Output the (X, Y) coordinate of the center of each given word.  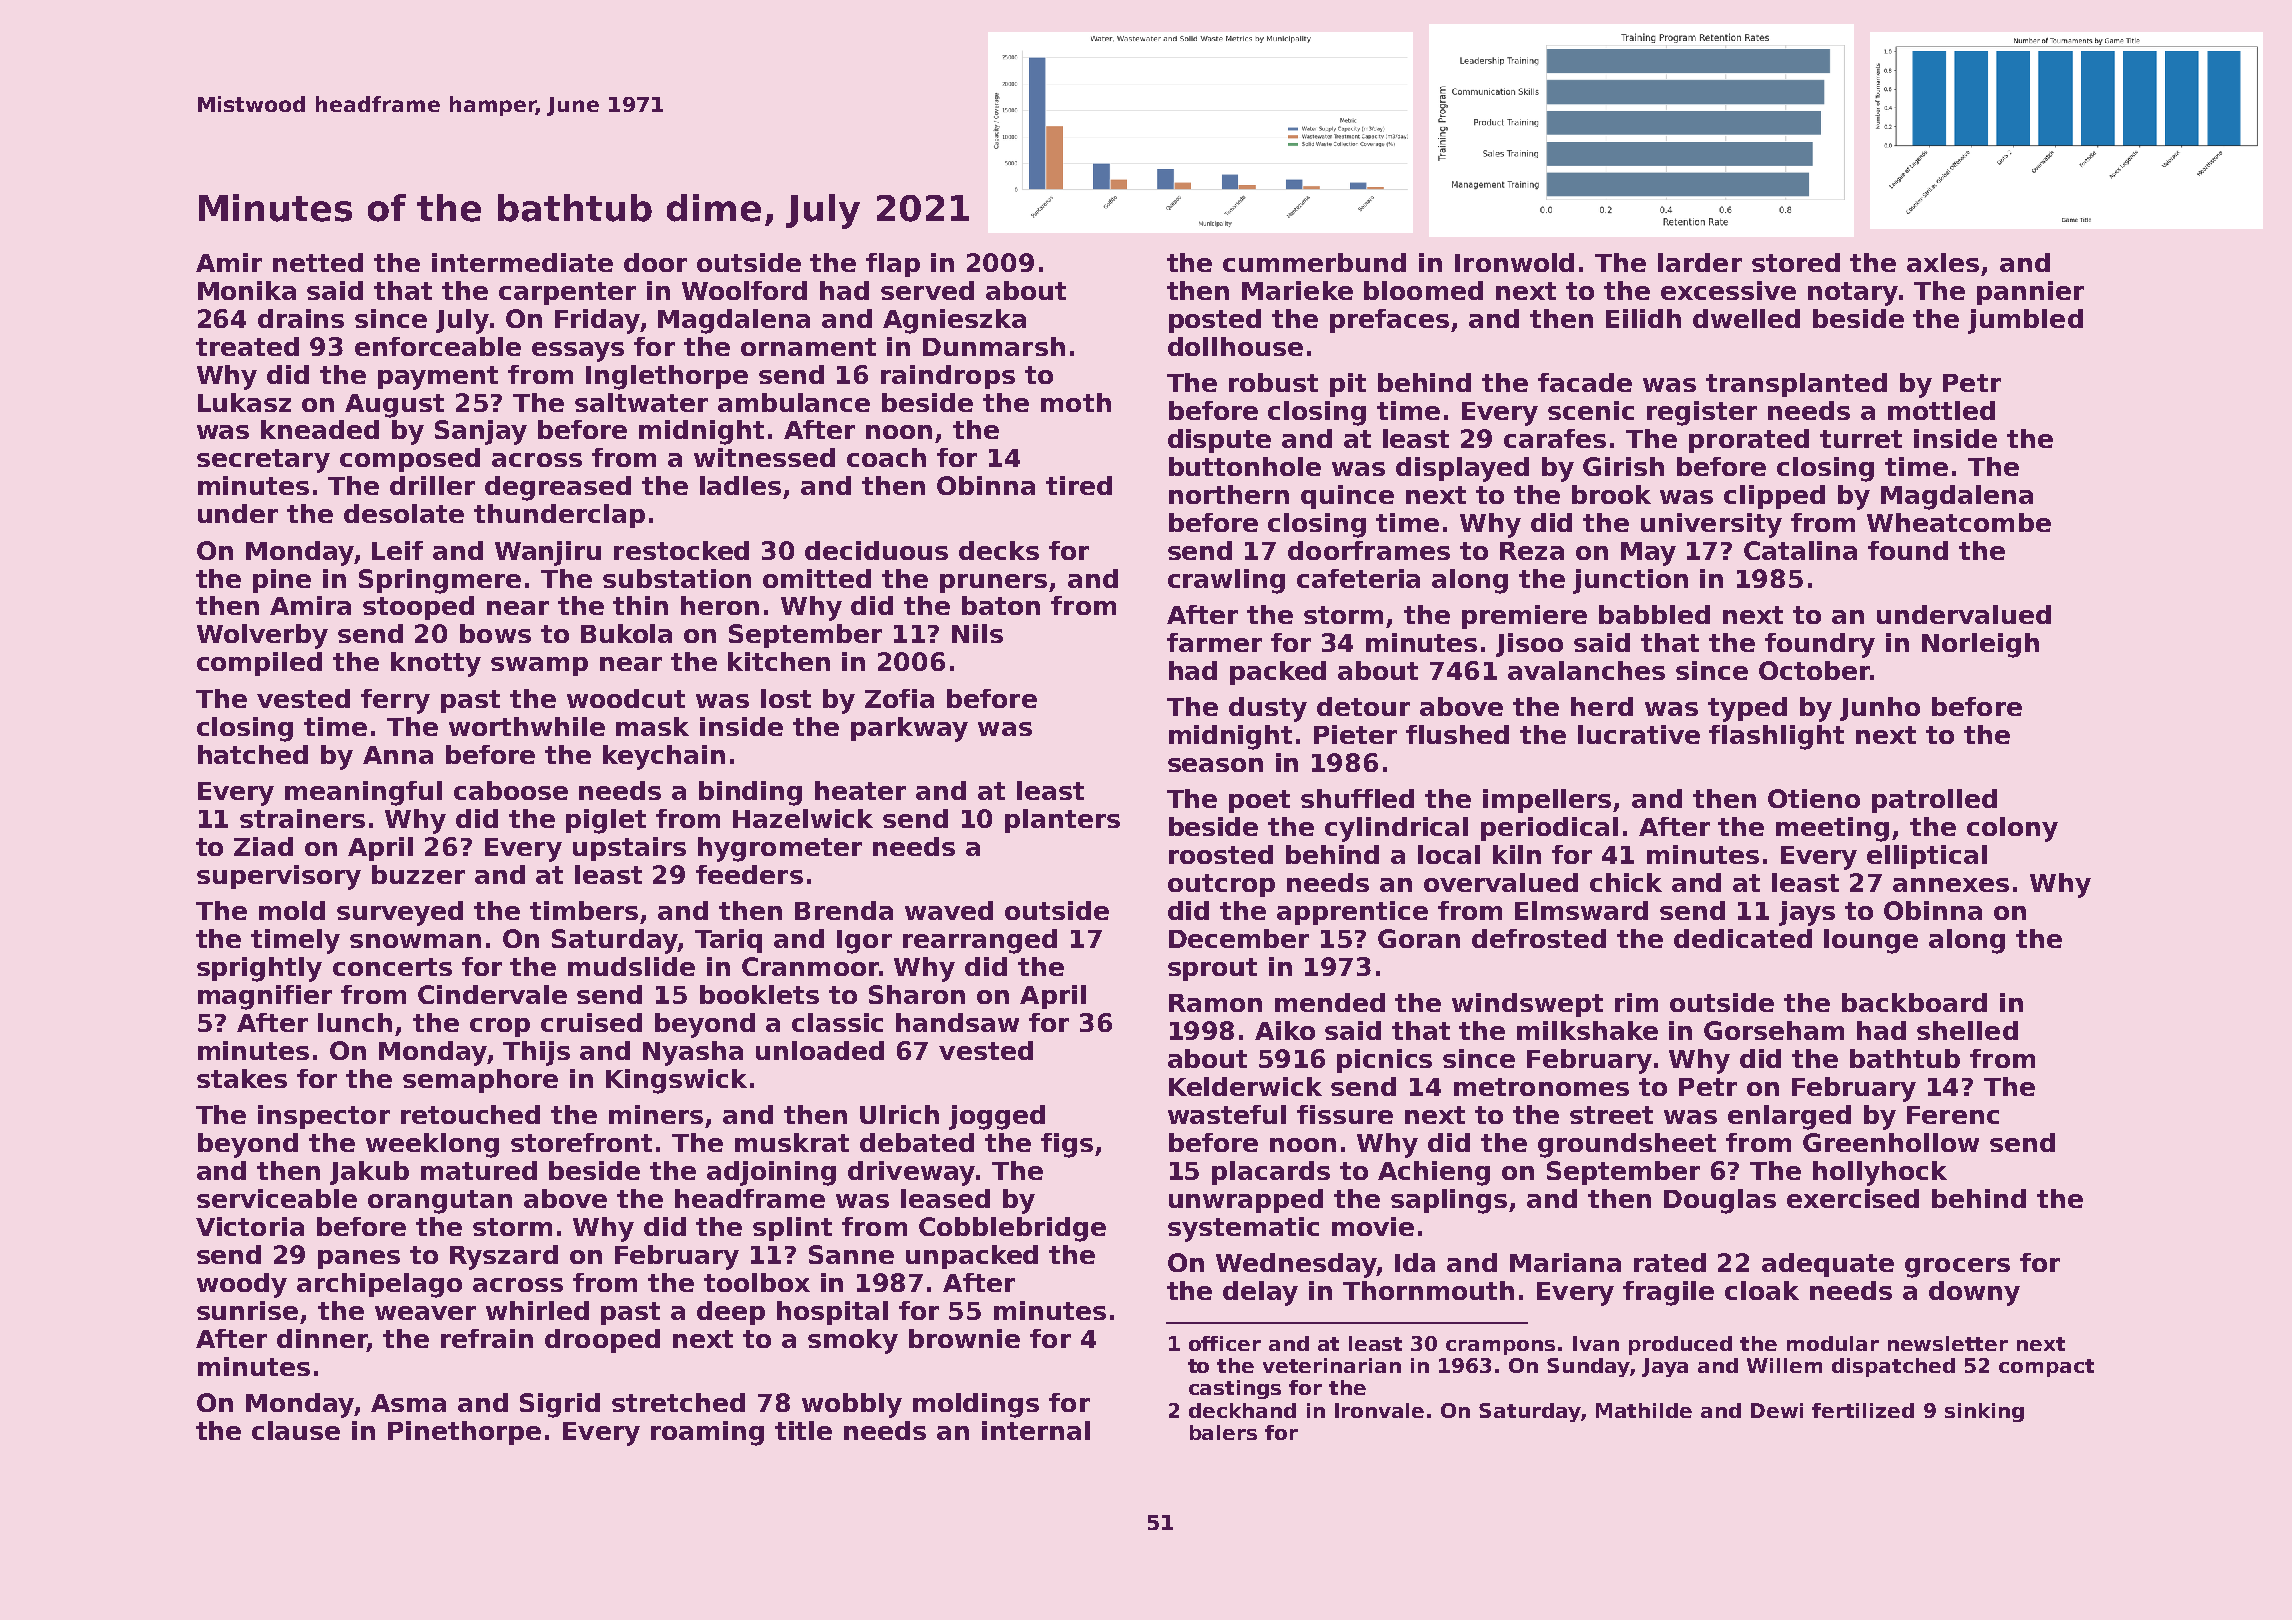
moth (1076, 402)
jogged (997, 1117)
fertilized (1863, 1410)
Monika (247, 290)
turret (1861, 439)
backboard (1914, 1002)
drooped (602, 1341)
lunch (355, 1022)
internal (1036, 1430)
